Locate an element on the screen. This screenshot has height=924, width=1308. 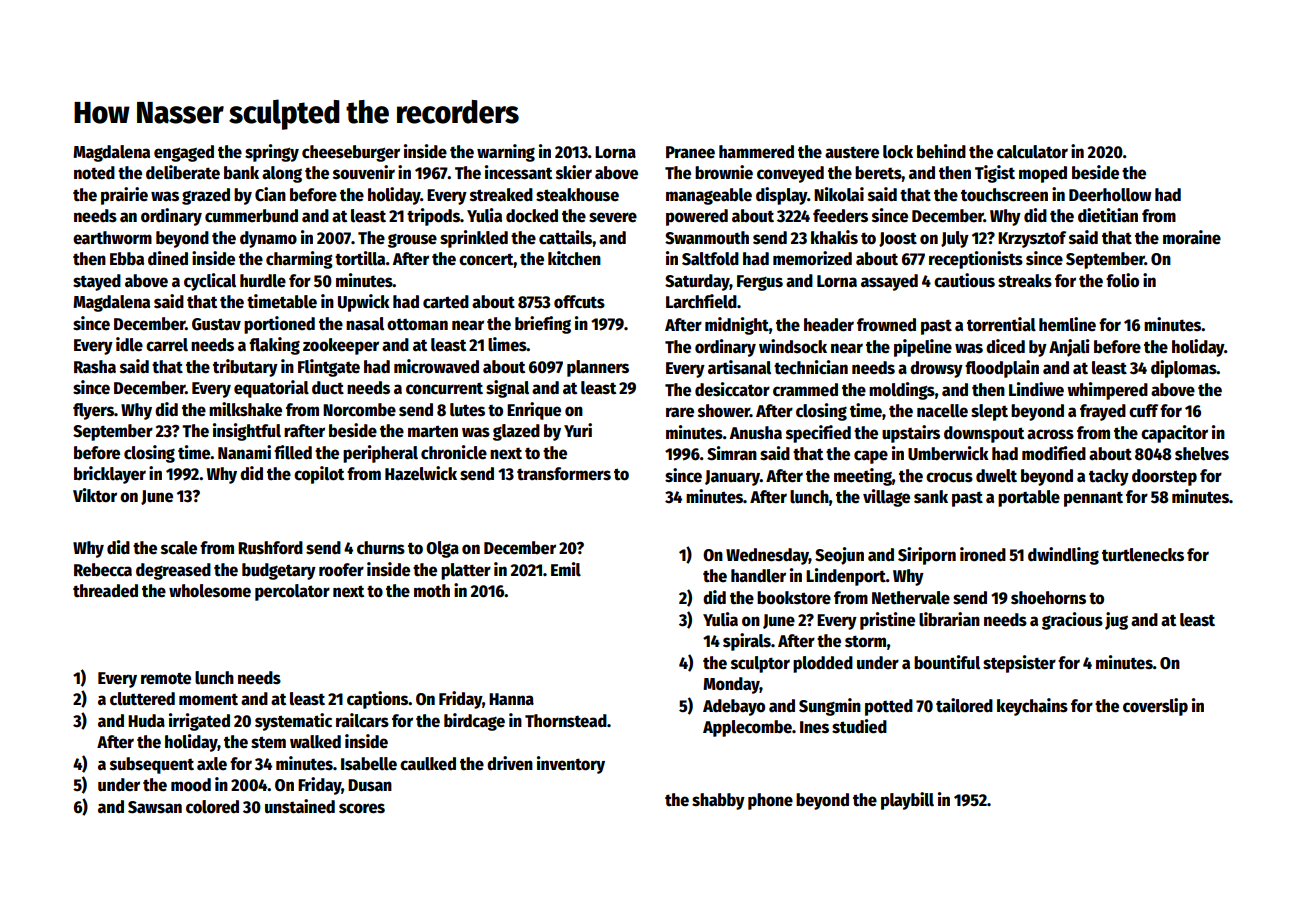
pipeline is located at coordinates (923, 348).
